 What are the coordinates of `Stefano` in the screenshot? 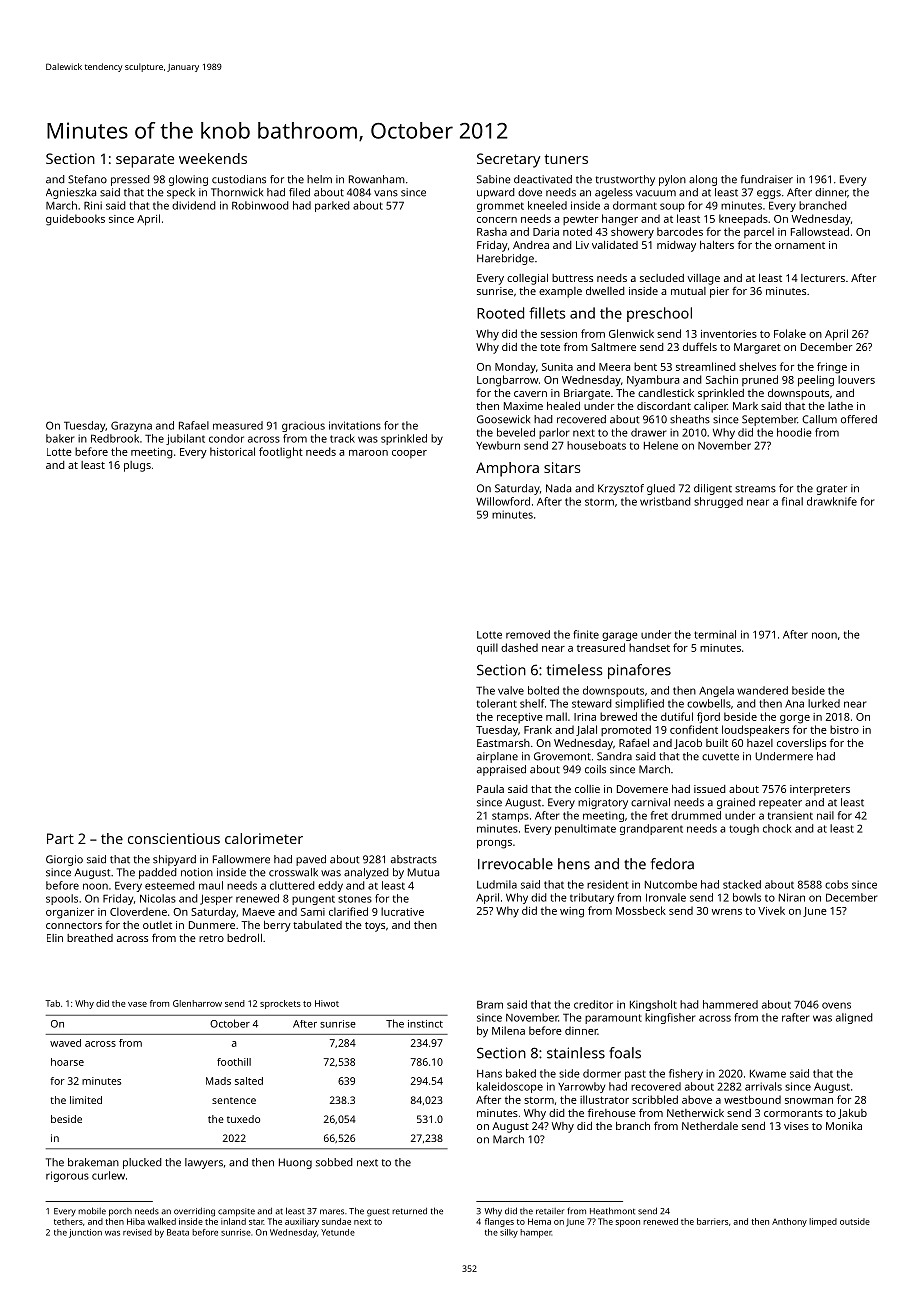 It's located at (87, 179).
